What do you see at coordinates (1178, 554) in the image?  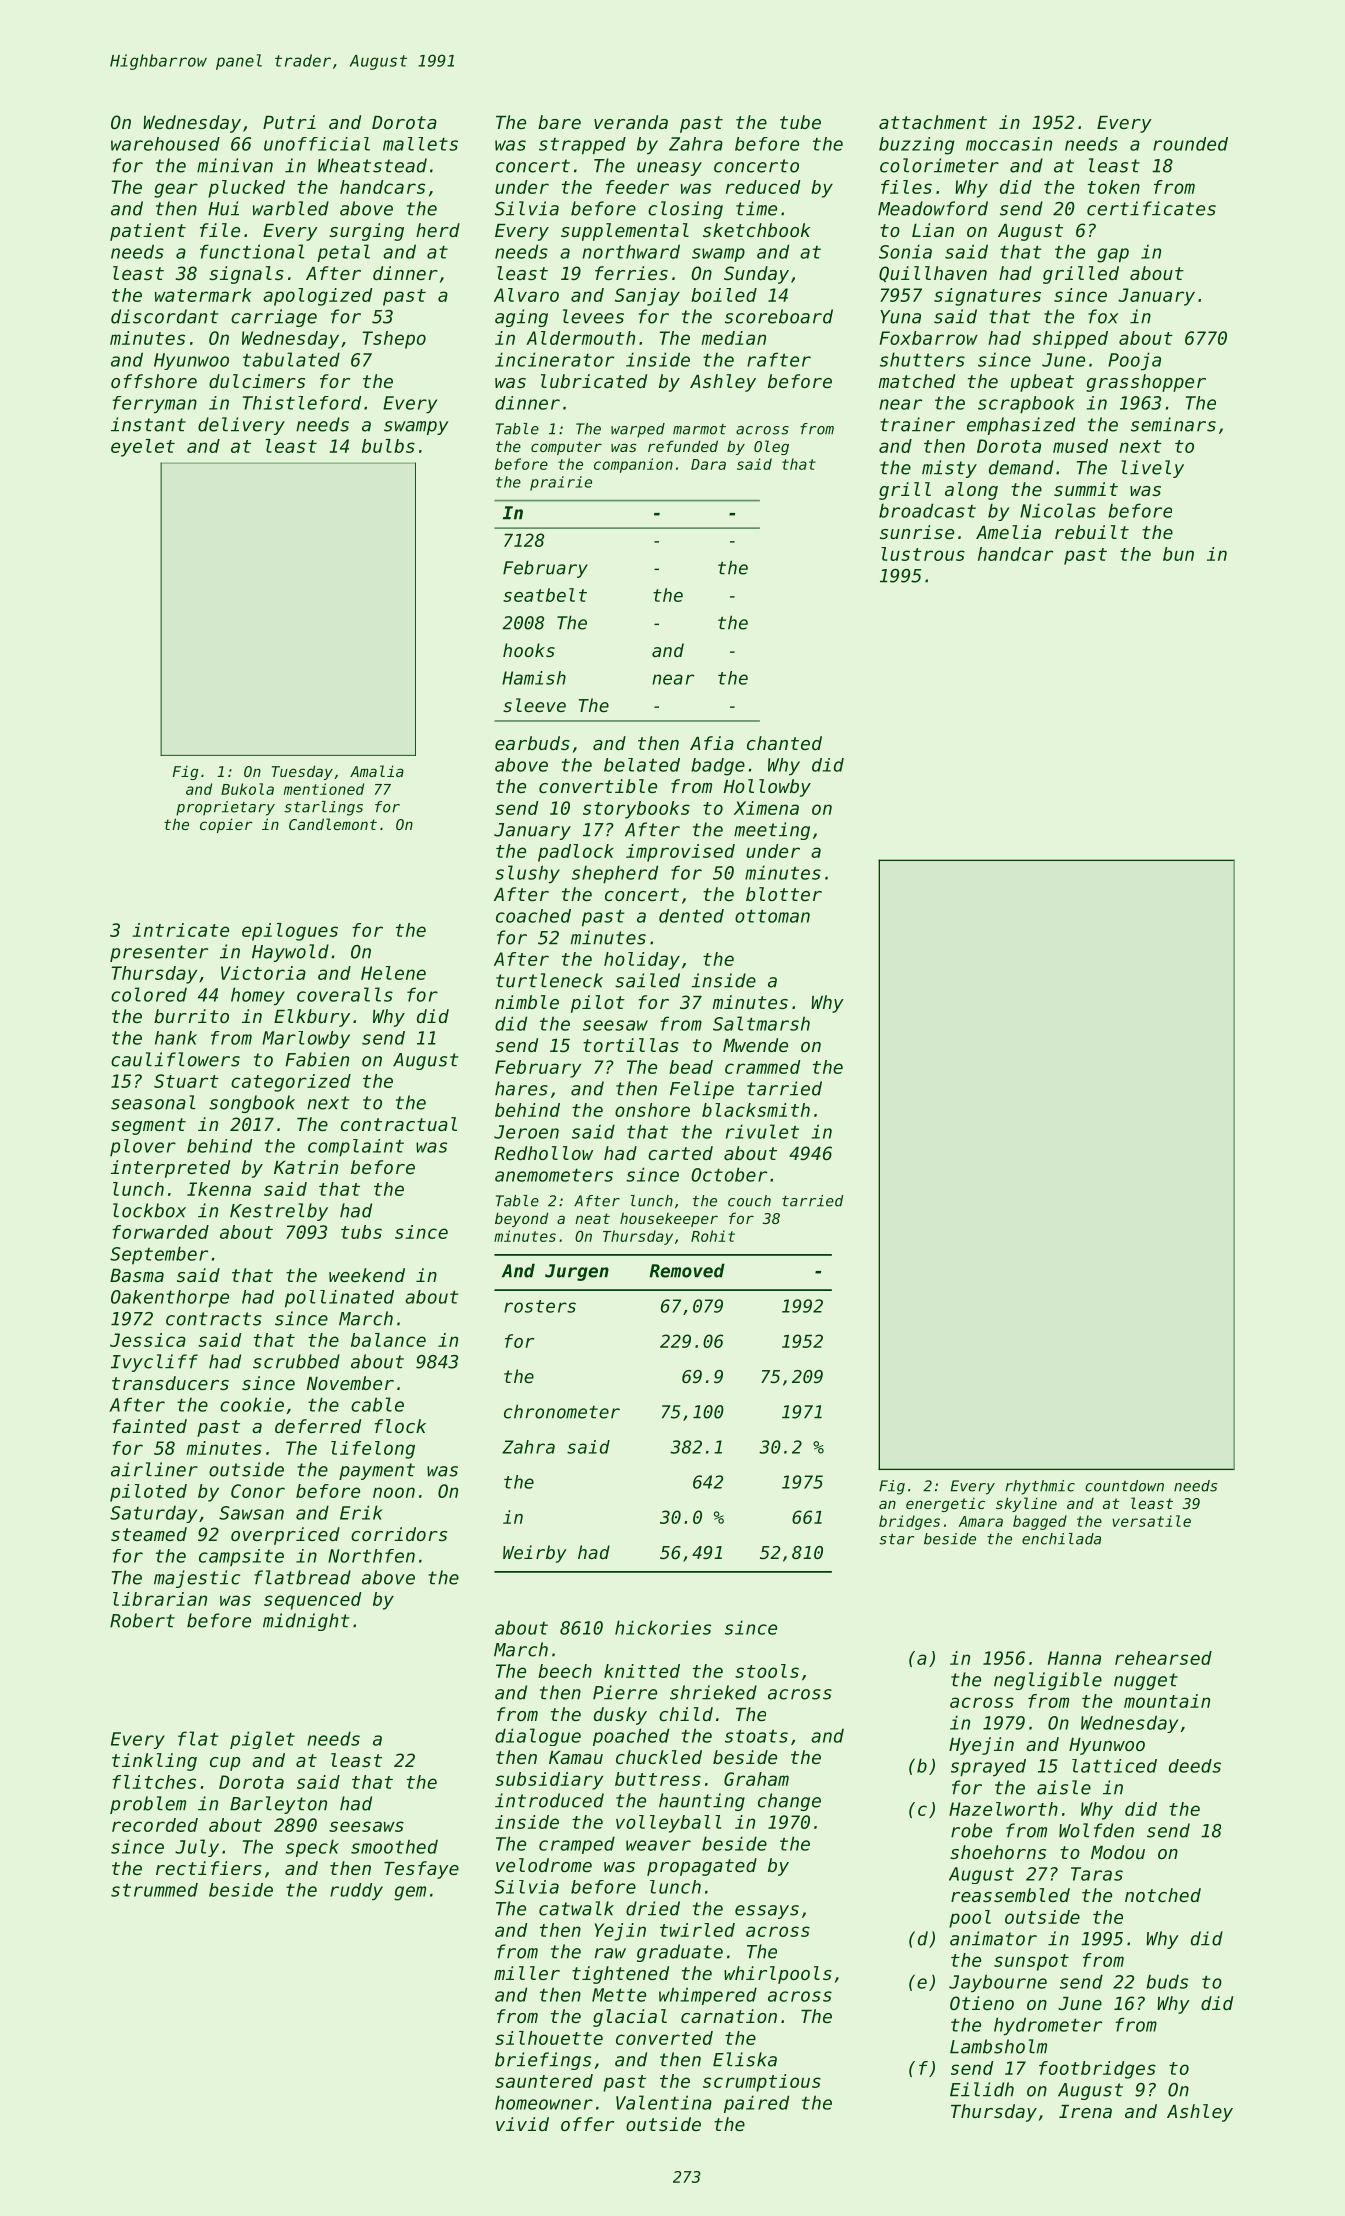 I see `bun` at bounding box center [1178, 554].
